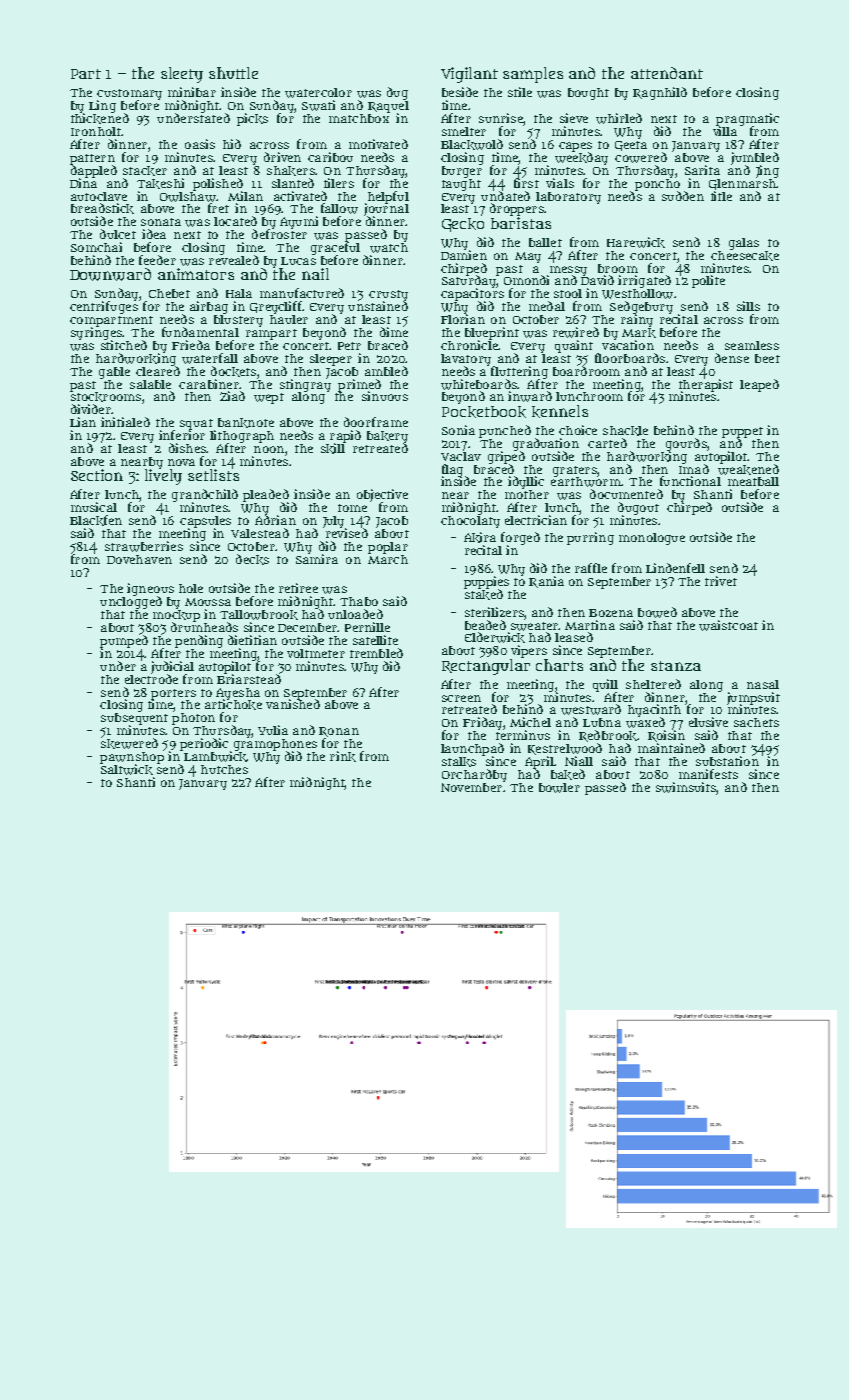 The image size is (849, 1400). I want to click on swimsuits, so click(686, 787).
